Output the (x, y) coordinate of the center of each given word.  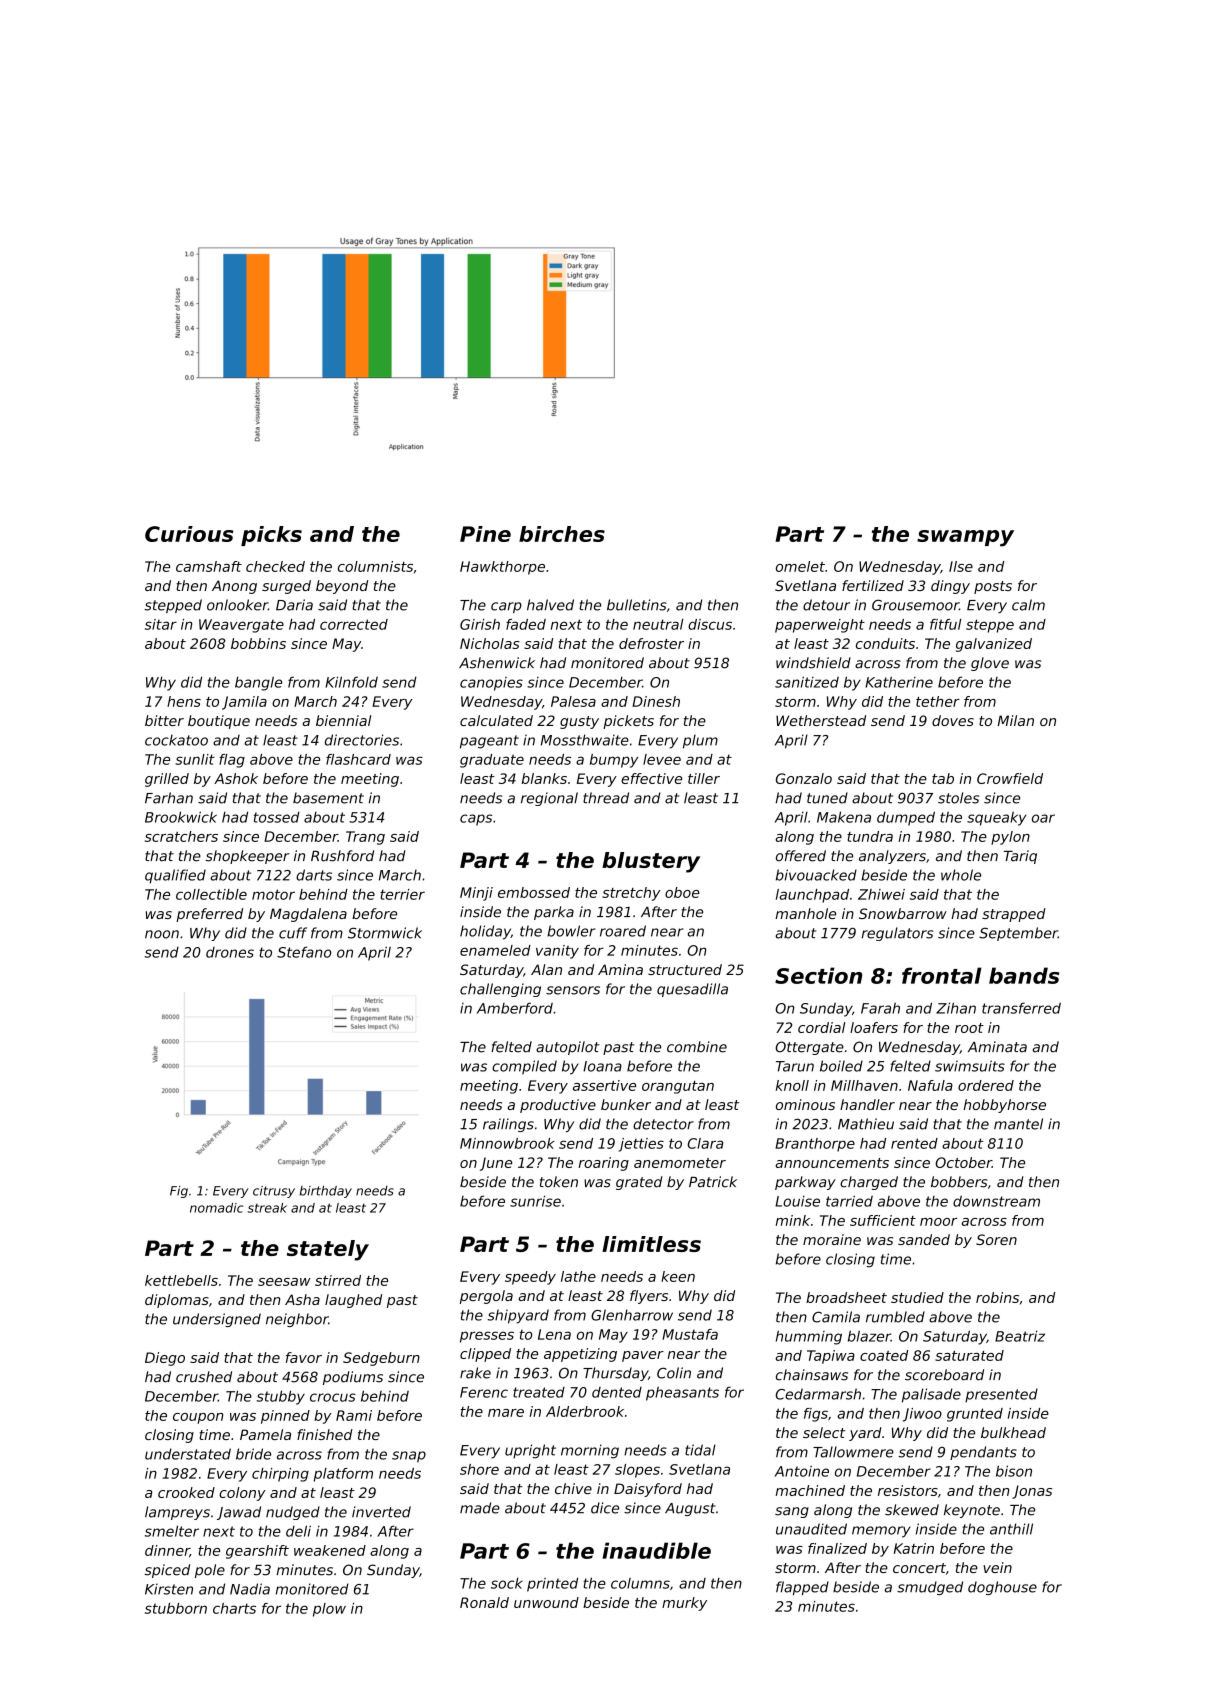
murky (684, 1604)
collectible (211, 894)
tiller (704, 778)
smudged (930, 1588)
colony (242, 1494)
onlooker (237, 605)
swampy (965, 538)
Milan (1015, 720)
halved (550, 605)
